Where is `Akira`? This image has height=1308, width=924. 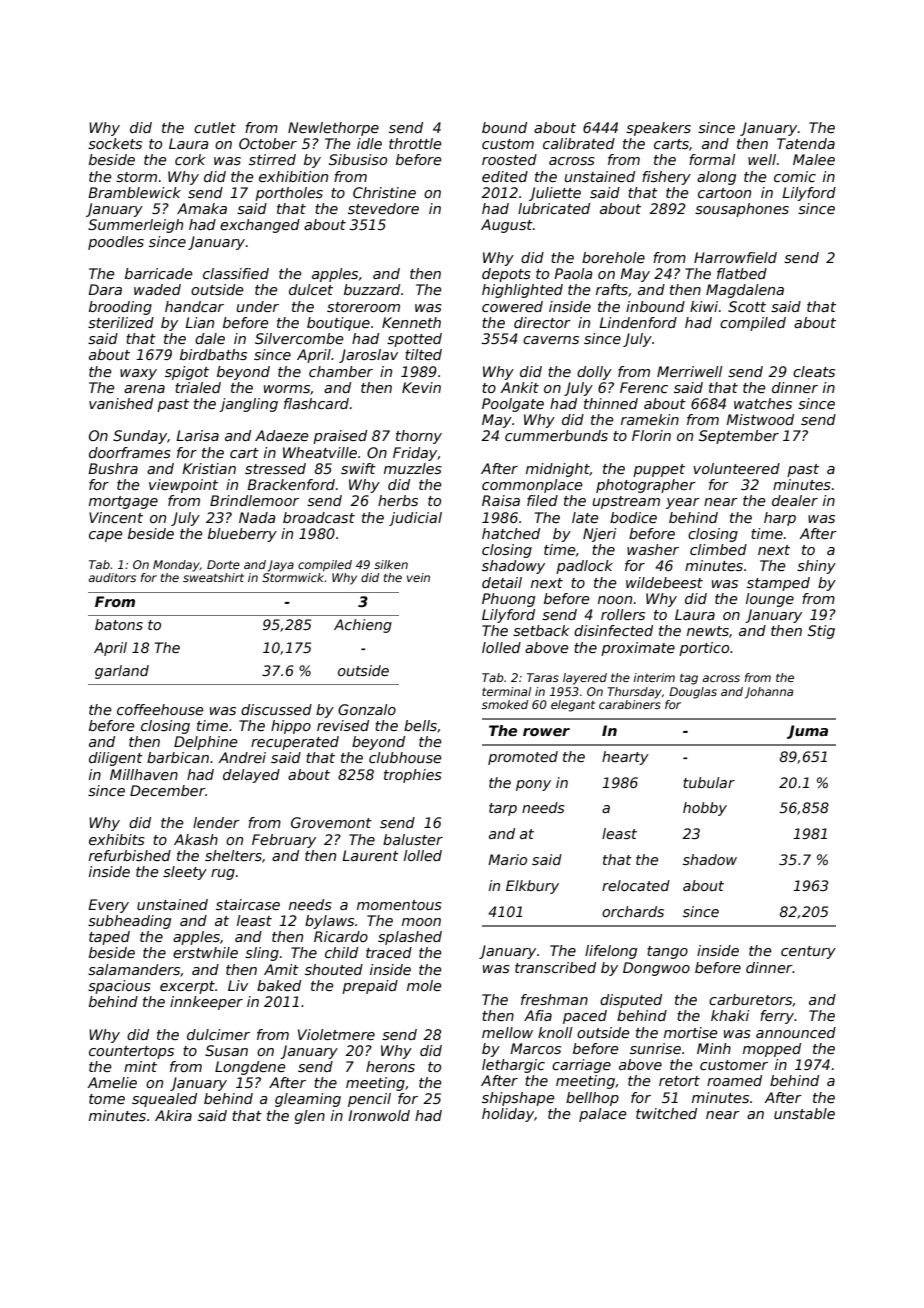
Akira is located at coordinates (173, 1115).
